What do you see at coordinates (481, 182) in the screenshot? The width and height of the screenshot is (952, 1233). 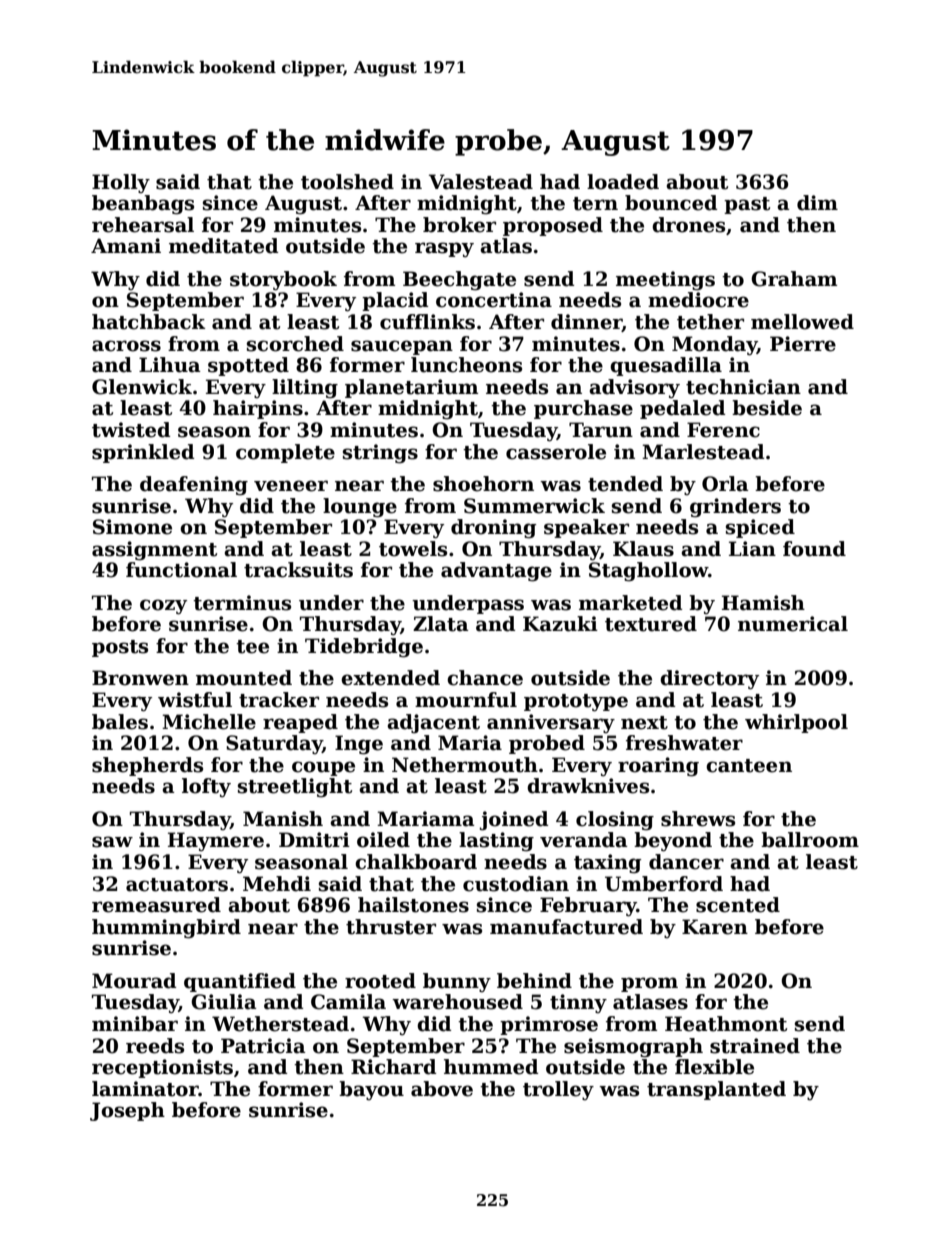 I see `Valestead` at bounding box center [481, 182].
